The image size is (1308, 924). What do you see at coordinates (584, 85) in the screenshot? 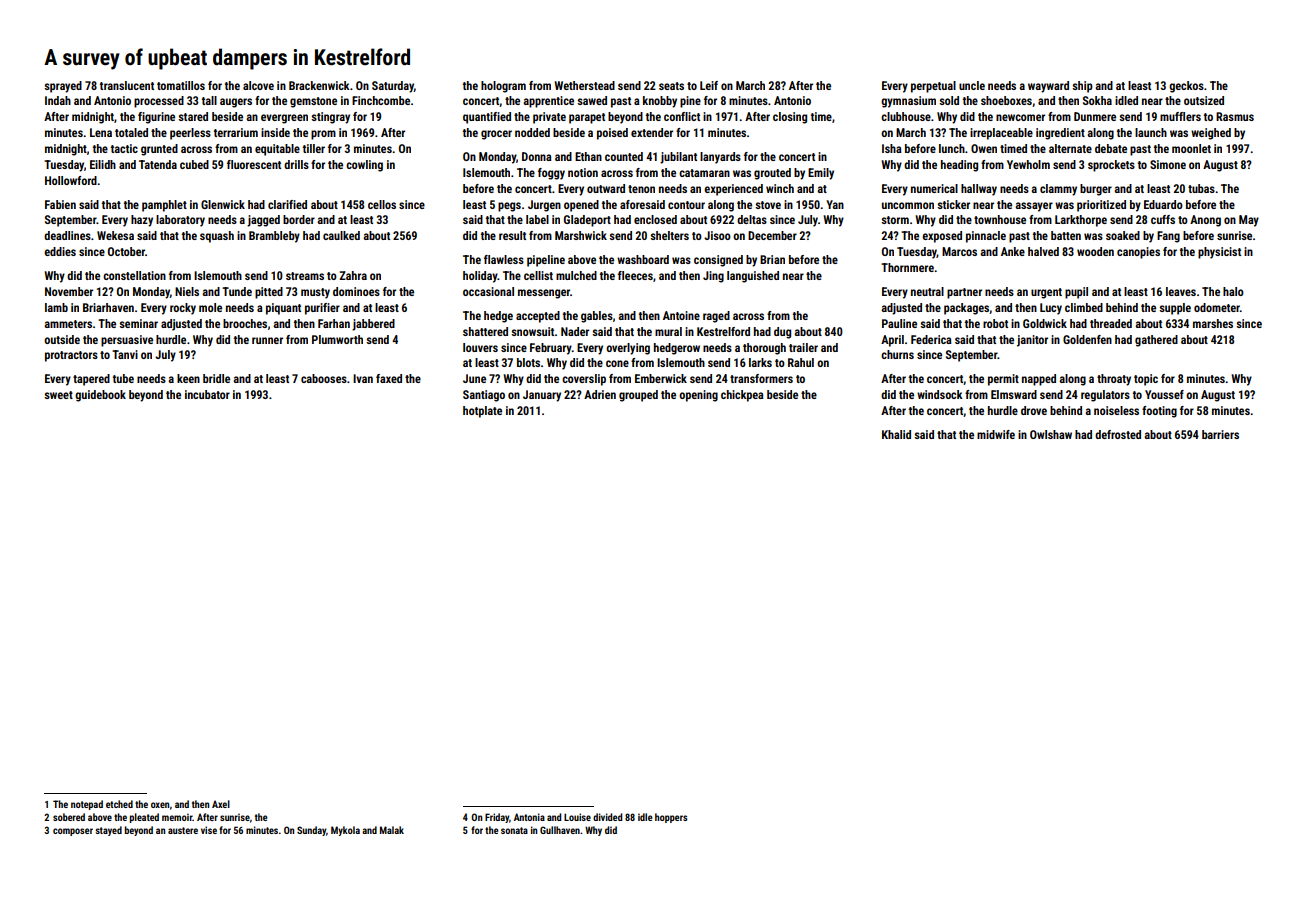
I see `Wetherstead` at bounding box center [584, 85].
